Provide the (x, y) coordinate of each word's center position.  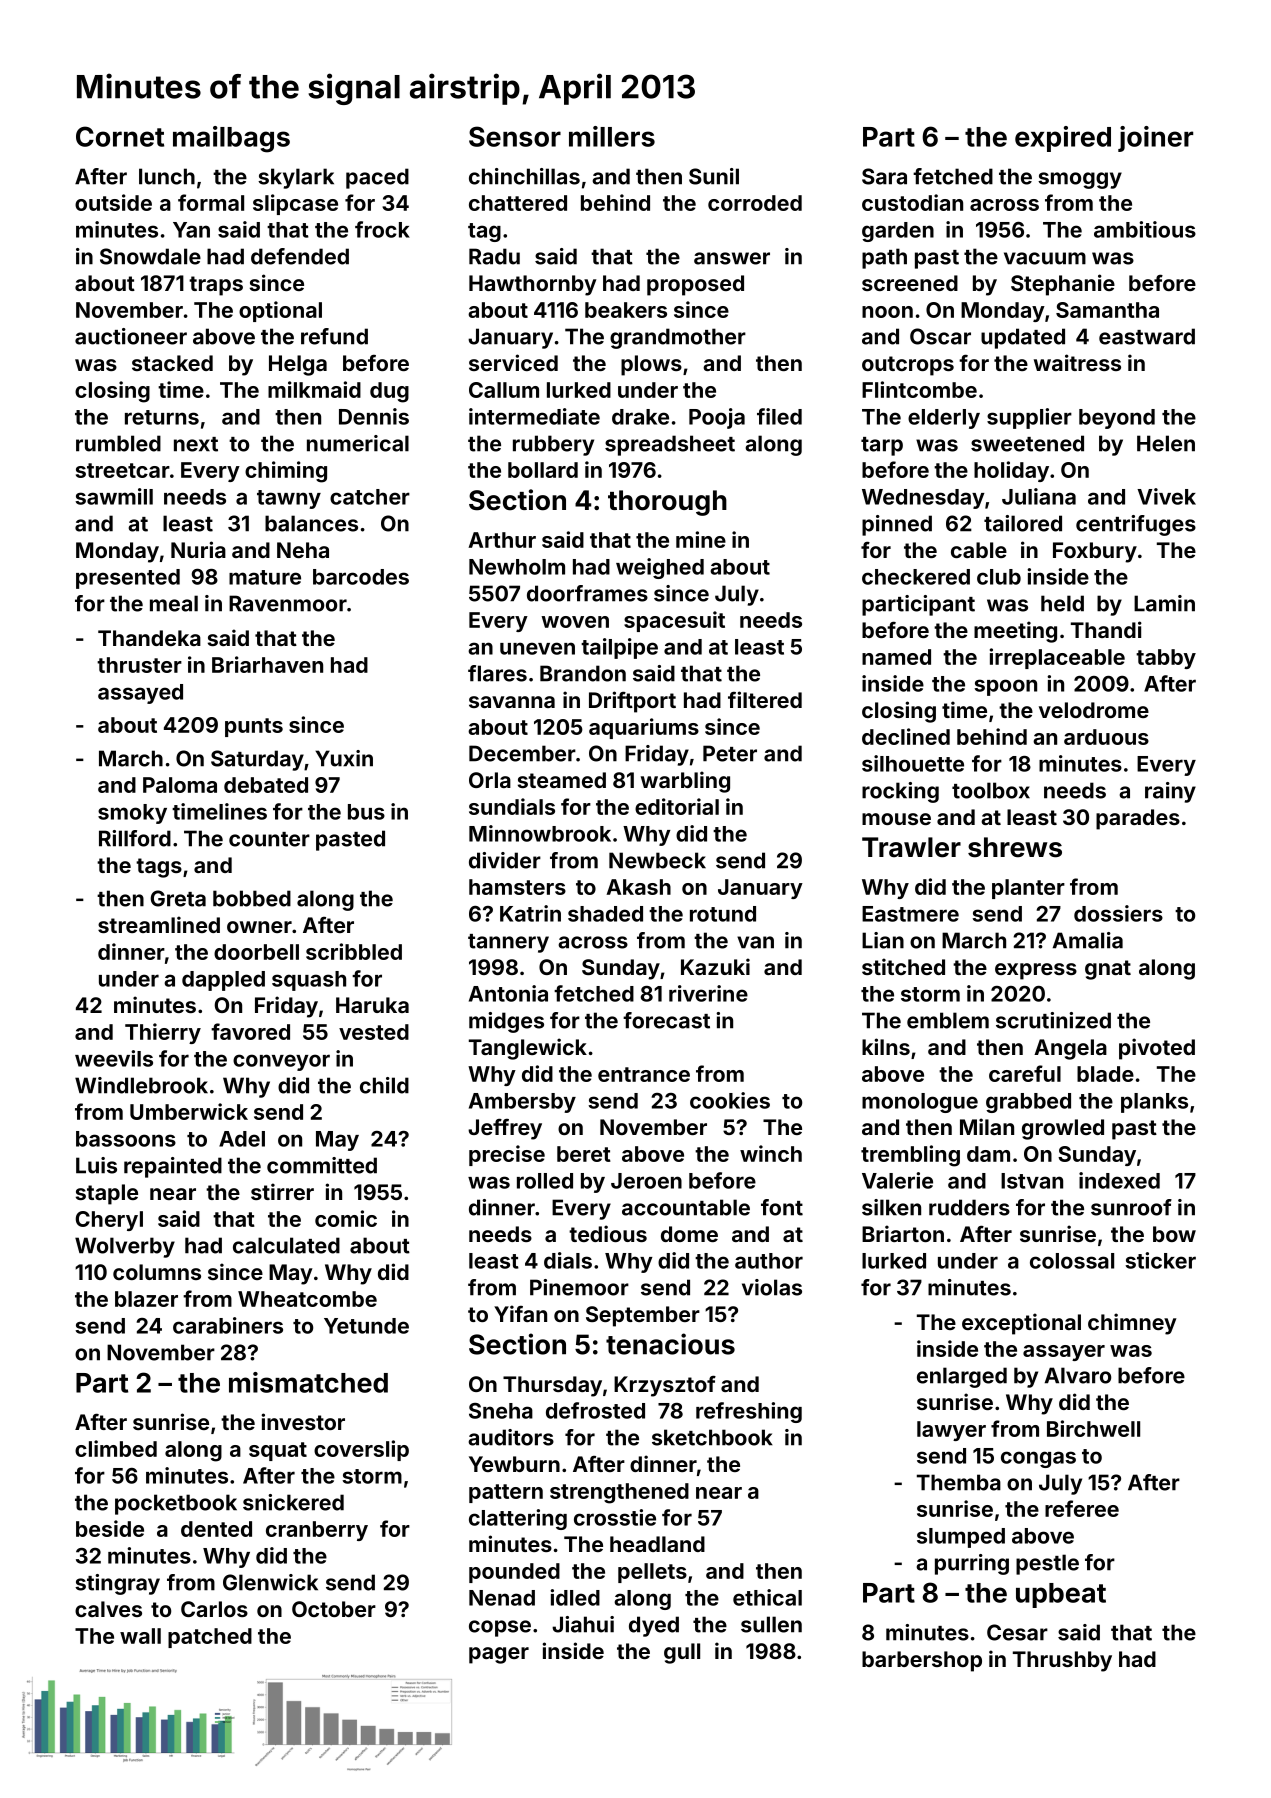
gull (682, 1653)
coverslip (361, 1450)
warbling (685, 782)
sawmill (114, 496)
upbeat (1061, 1595)
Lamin (1164, 603)
